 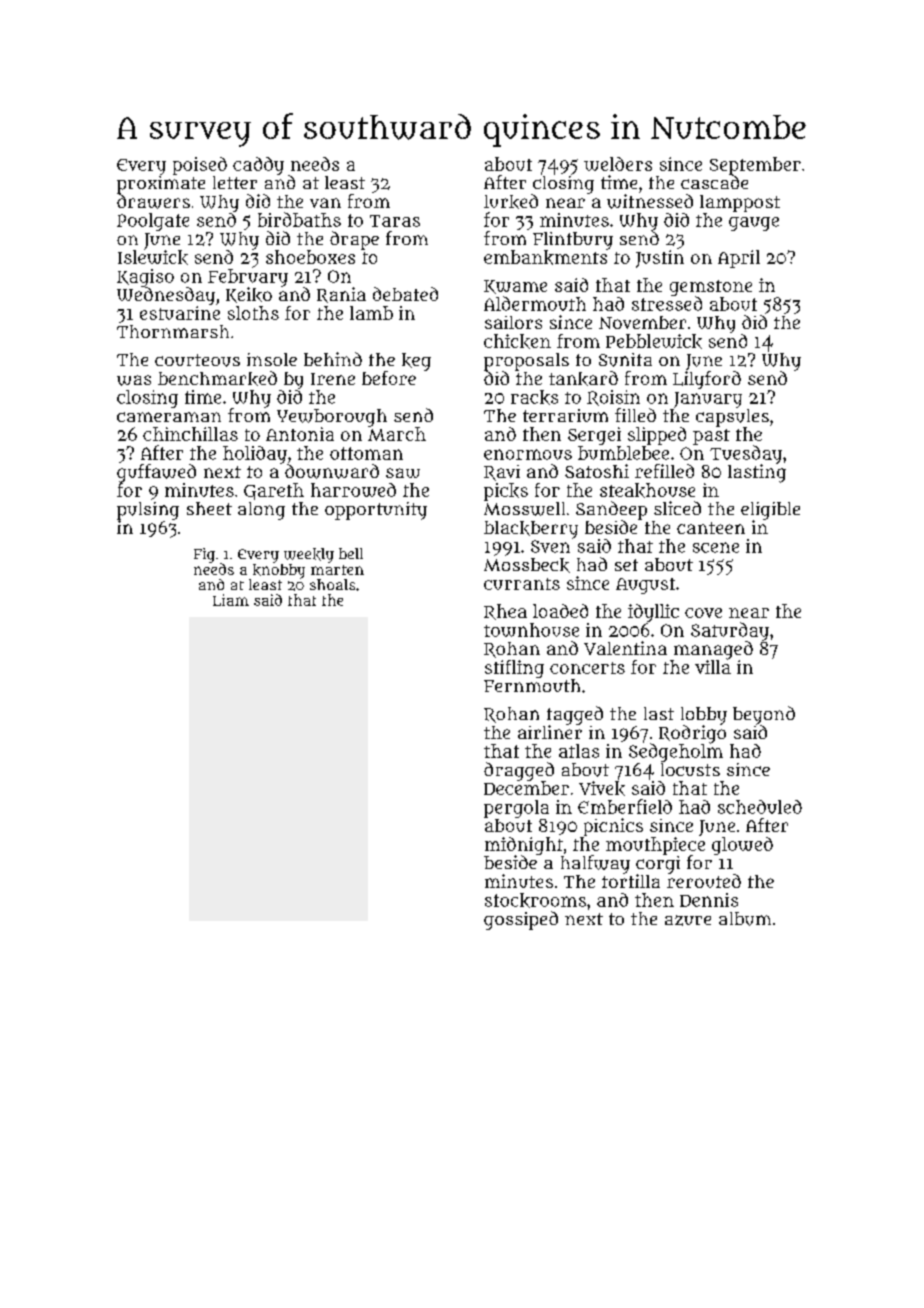 What do you see at coordinates (161, 185) in the page?
I see `proximate` at bounding box center [161, 185].
